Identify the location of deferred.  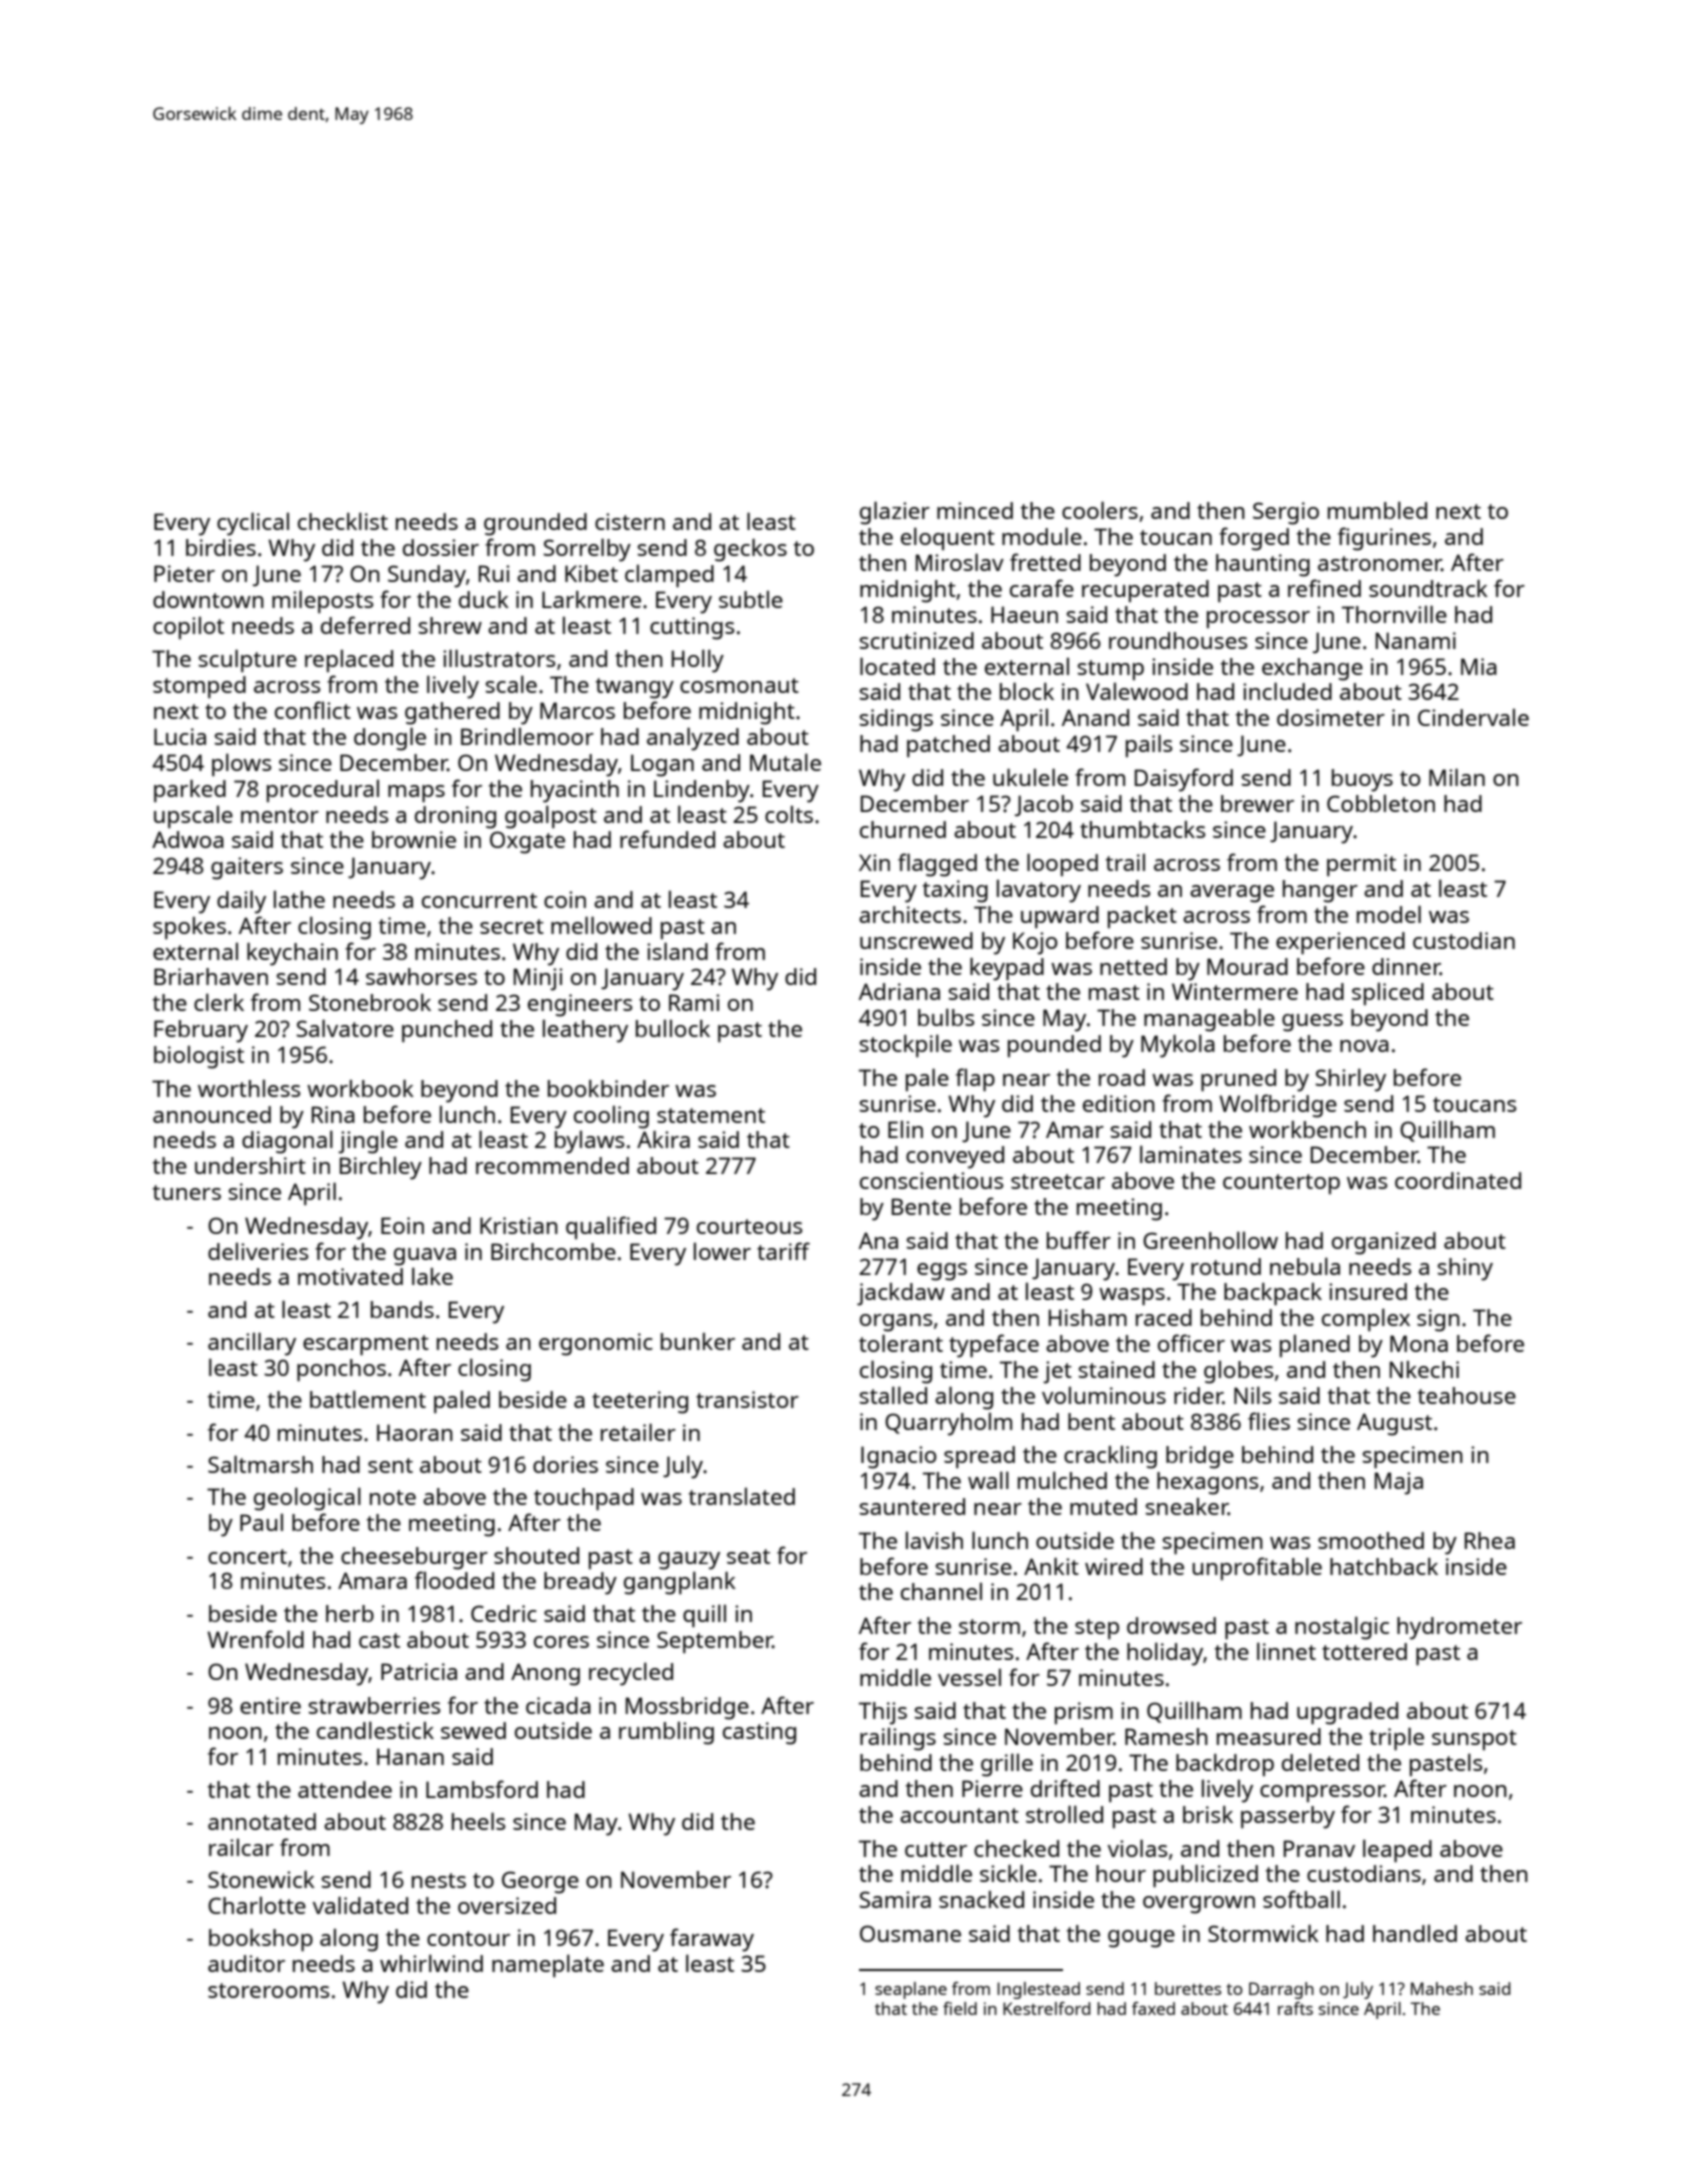
(365, 625).
